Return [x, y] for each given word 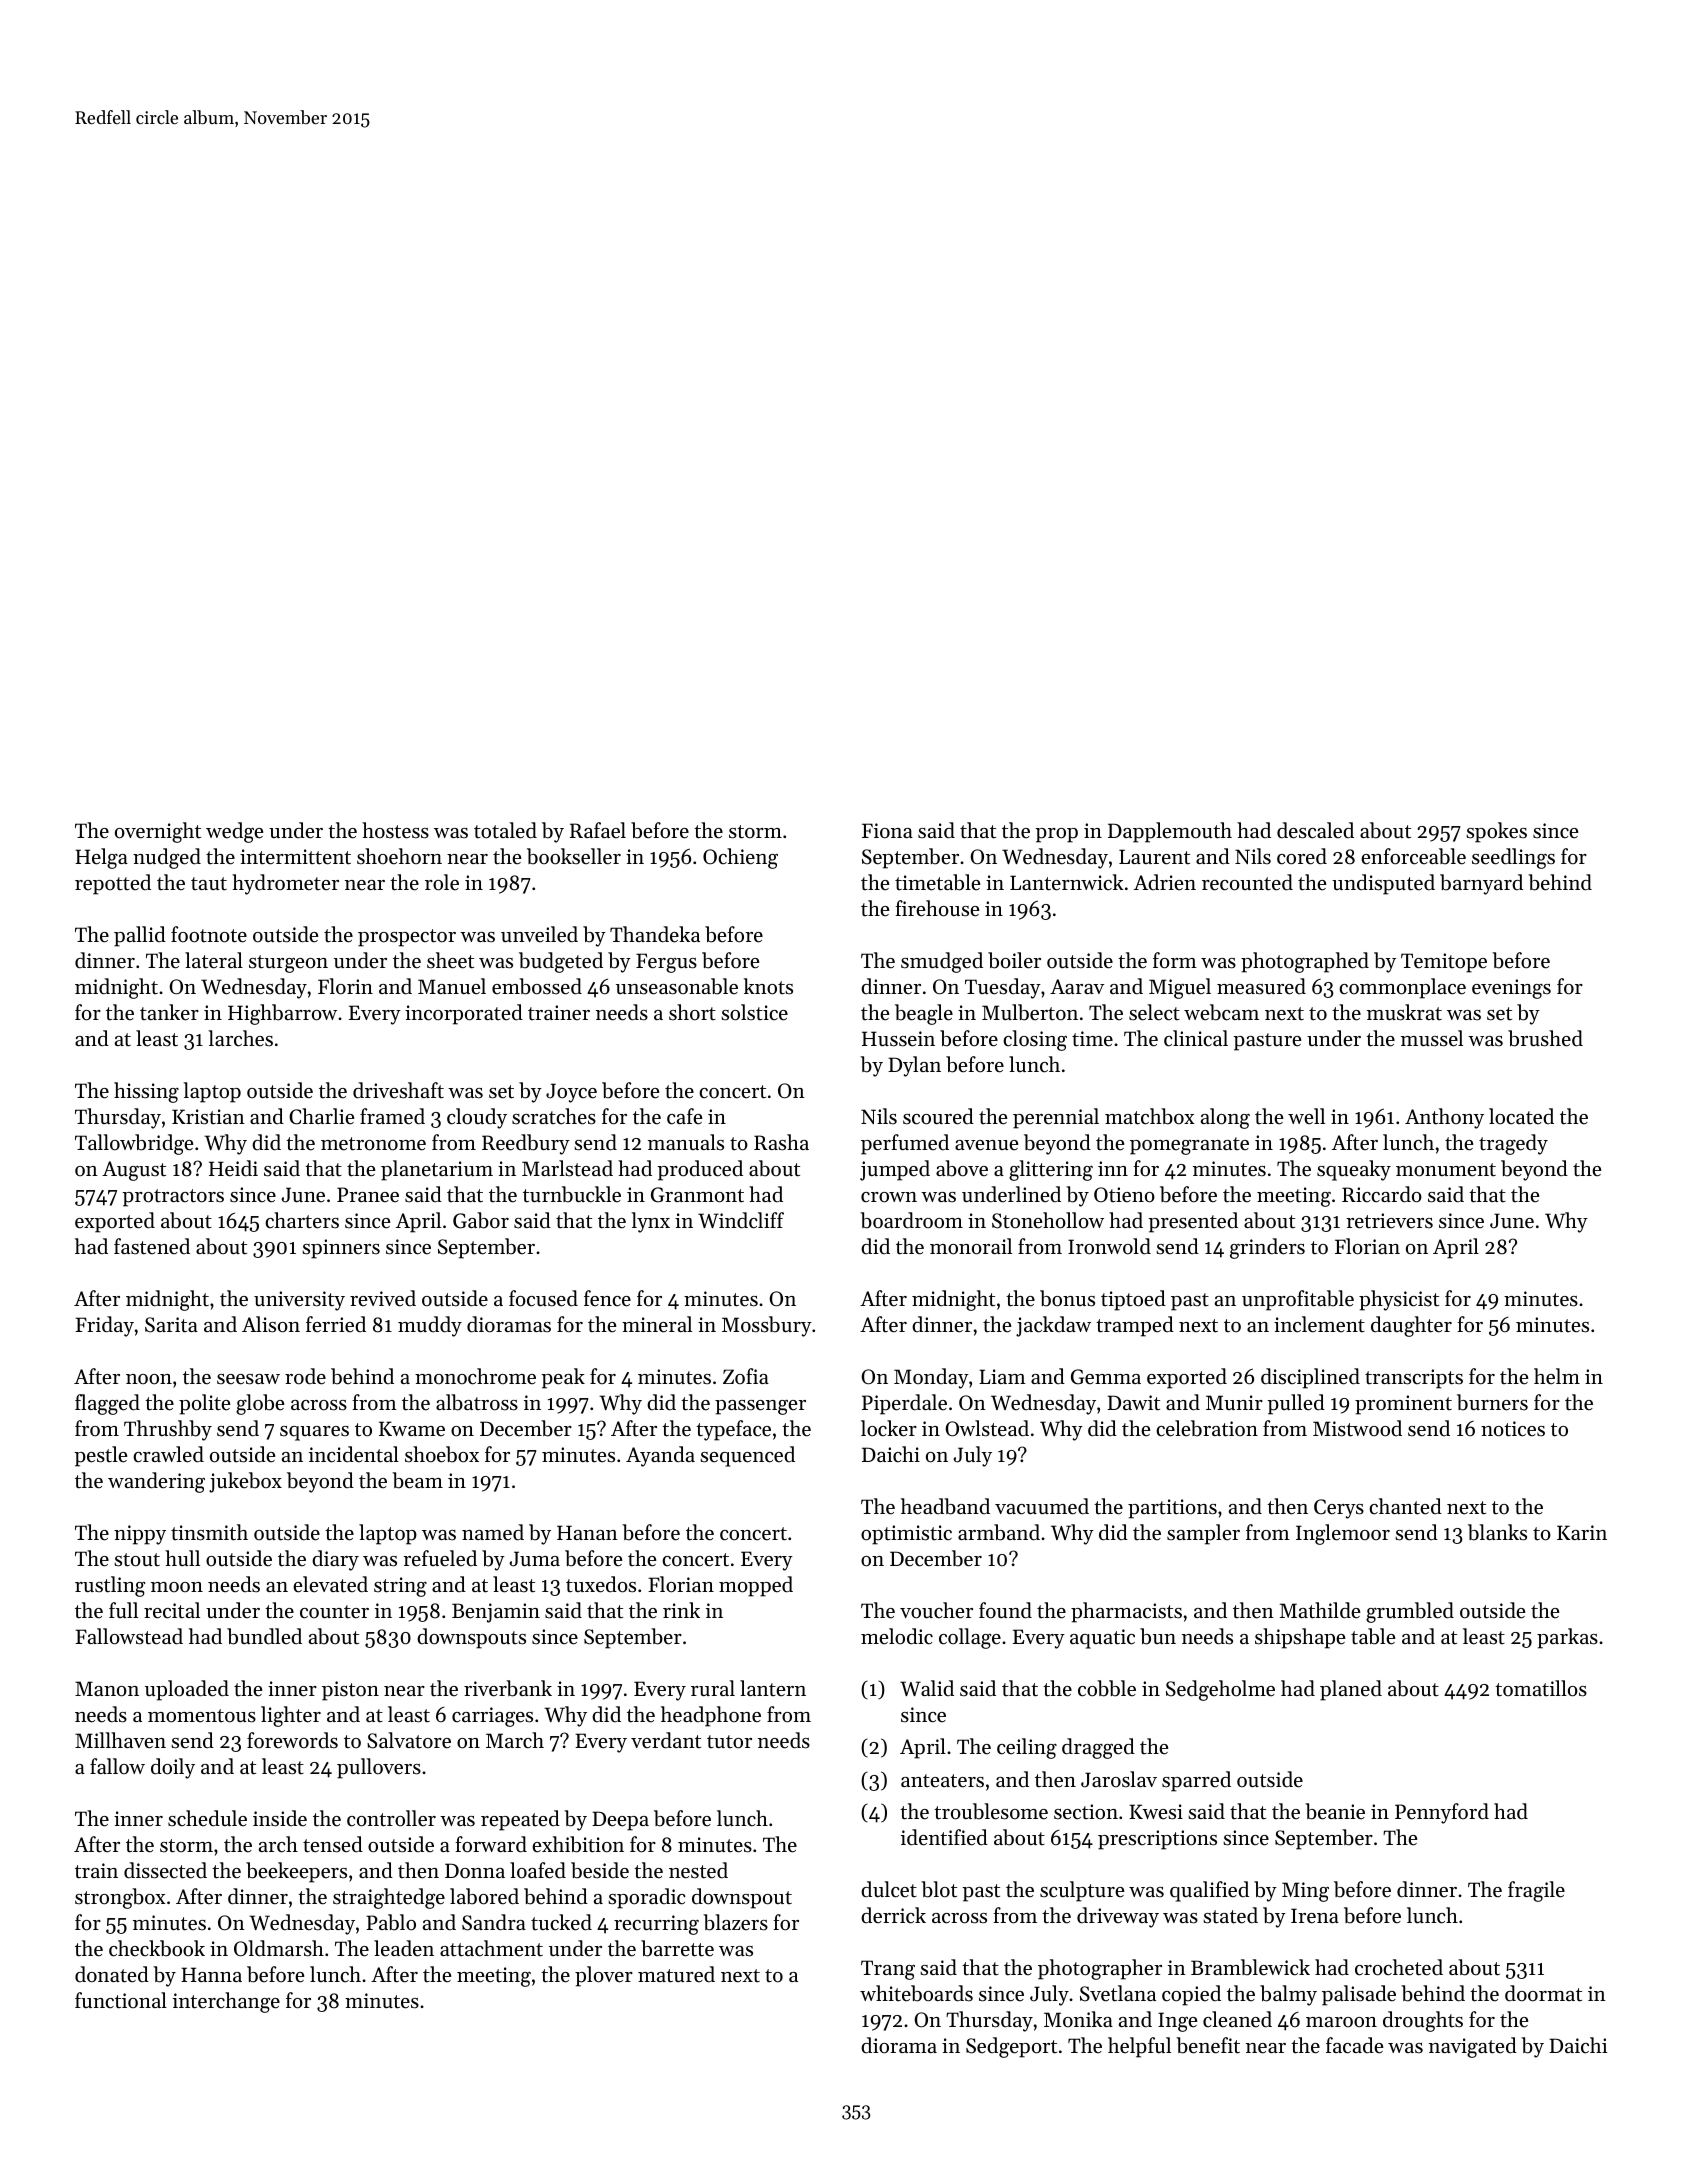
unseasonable [677, 986]
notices [1513, 1429]
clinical [1196, 1038]
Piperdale [904, 1404]
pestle [100, 1456]
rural [713, 1688]
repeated [520, 1820]
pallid [140, 936]
